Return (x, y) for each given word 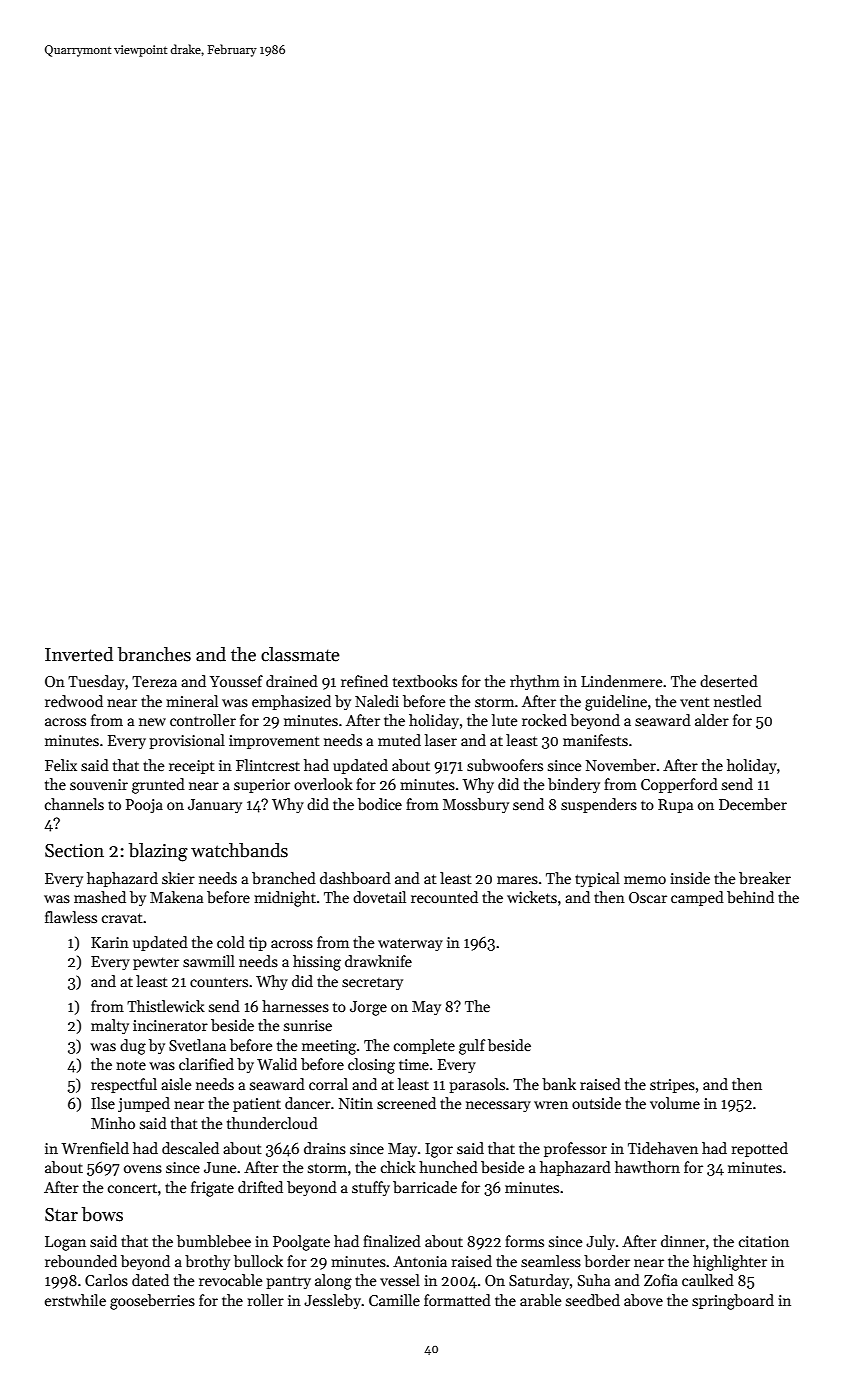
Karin (110, 942)
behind (750, 897)
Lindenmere (622, 681)
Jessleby (333, 1301)
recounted (444, 897)
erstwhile (75, 1300)
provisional (187, 741)
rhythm (535, 682)
